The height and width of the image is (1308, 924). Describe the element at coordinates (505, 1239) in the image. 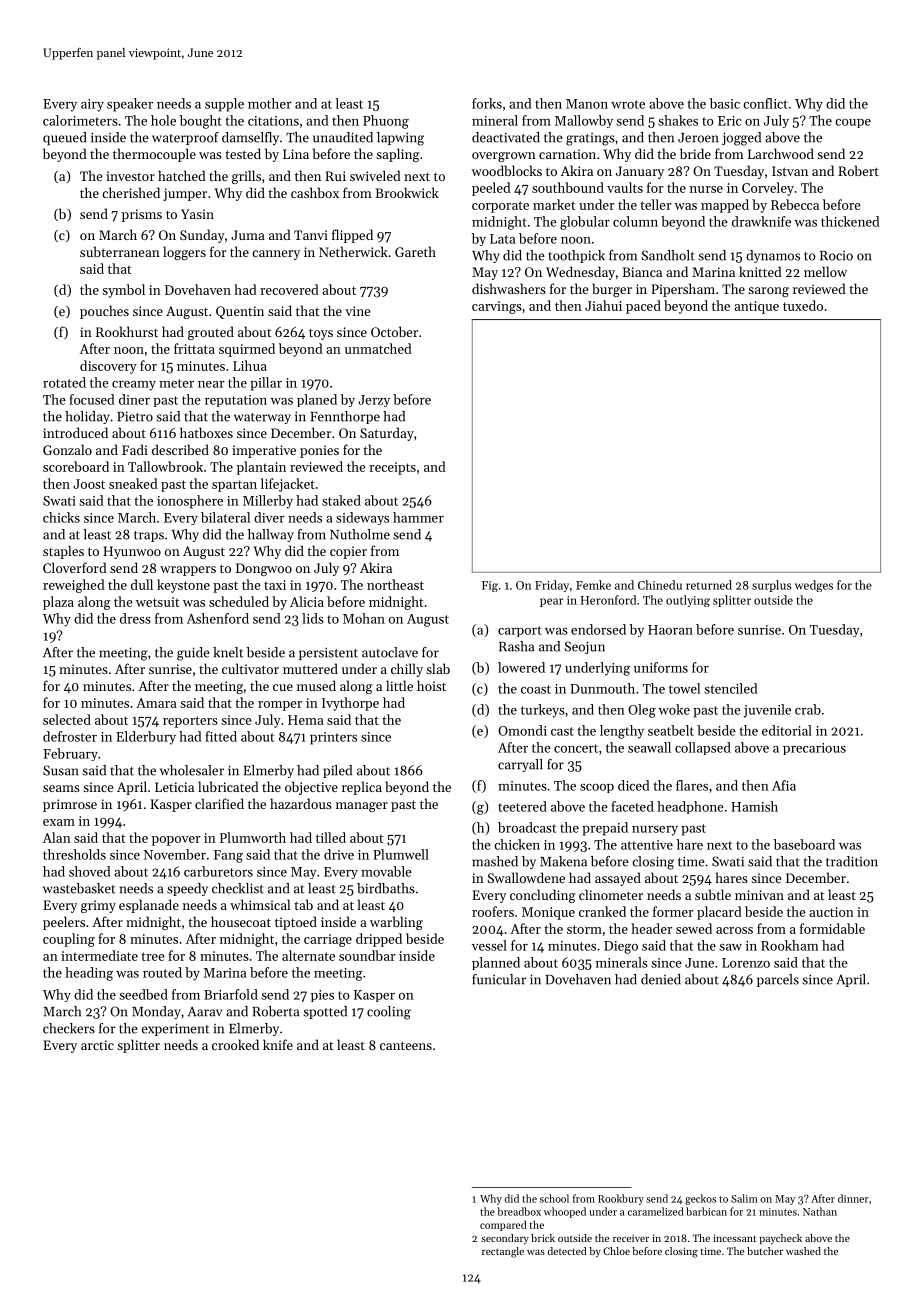

I see `secondary` at that location.
